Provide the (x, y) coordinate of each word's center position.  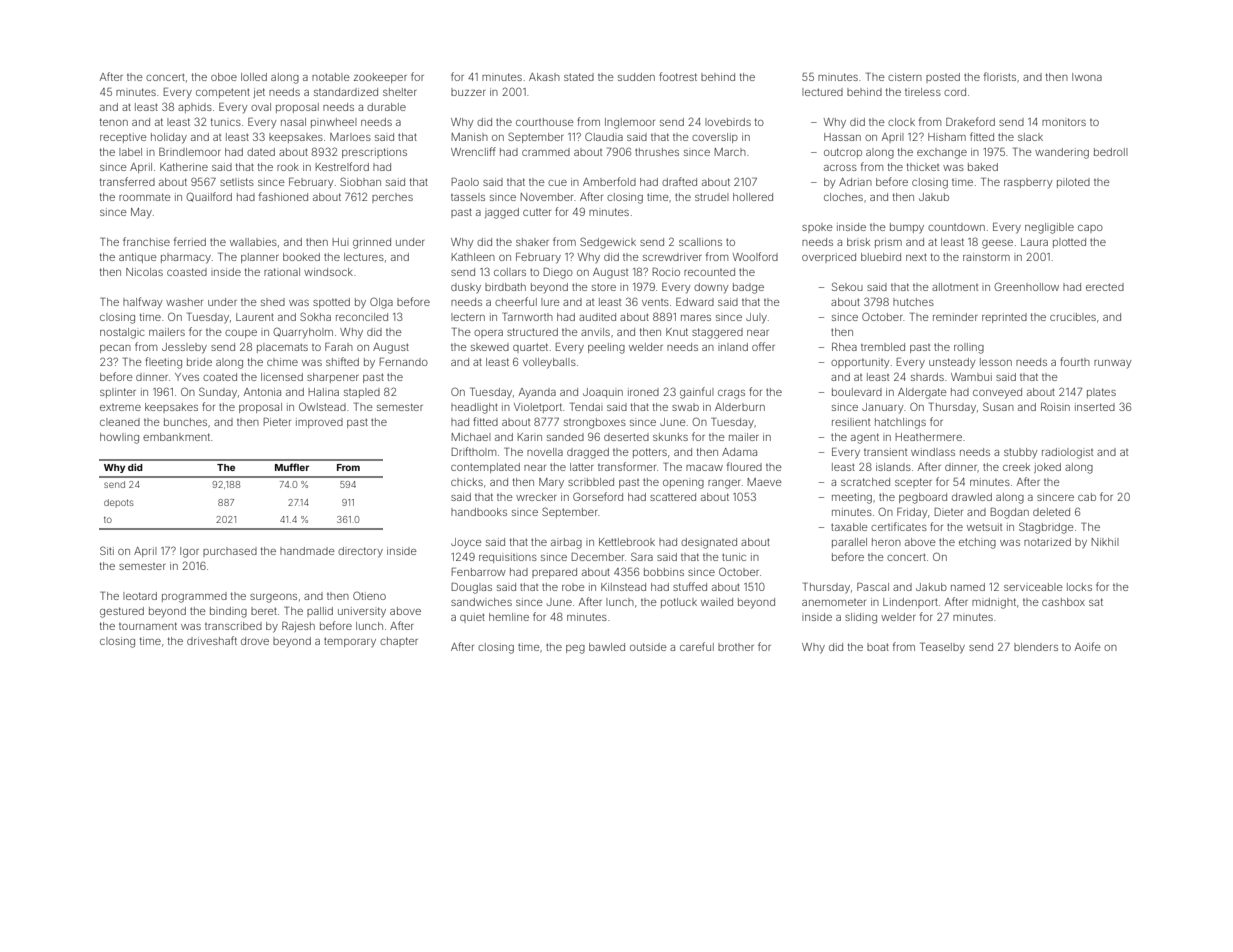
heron (886, 542)
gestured (122, 612)
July (756, 318)
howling (119, 438)
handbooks (479, 512)
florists (1000, 76)
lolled (254, 77)
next (916, 257)
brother (736, 647)
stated (579, 77)
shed (273, 302)
